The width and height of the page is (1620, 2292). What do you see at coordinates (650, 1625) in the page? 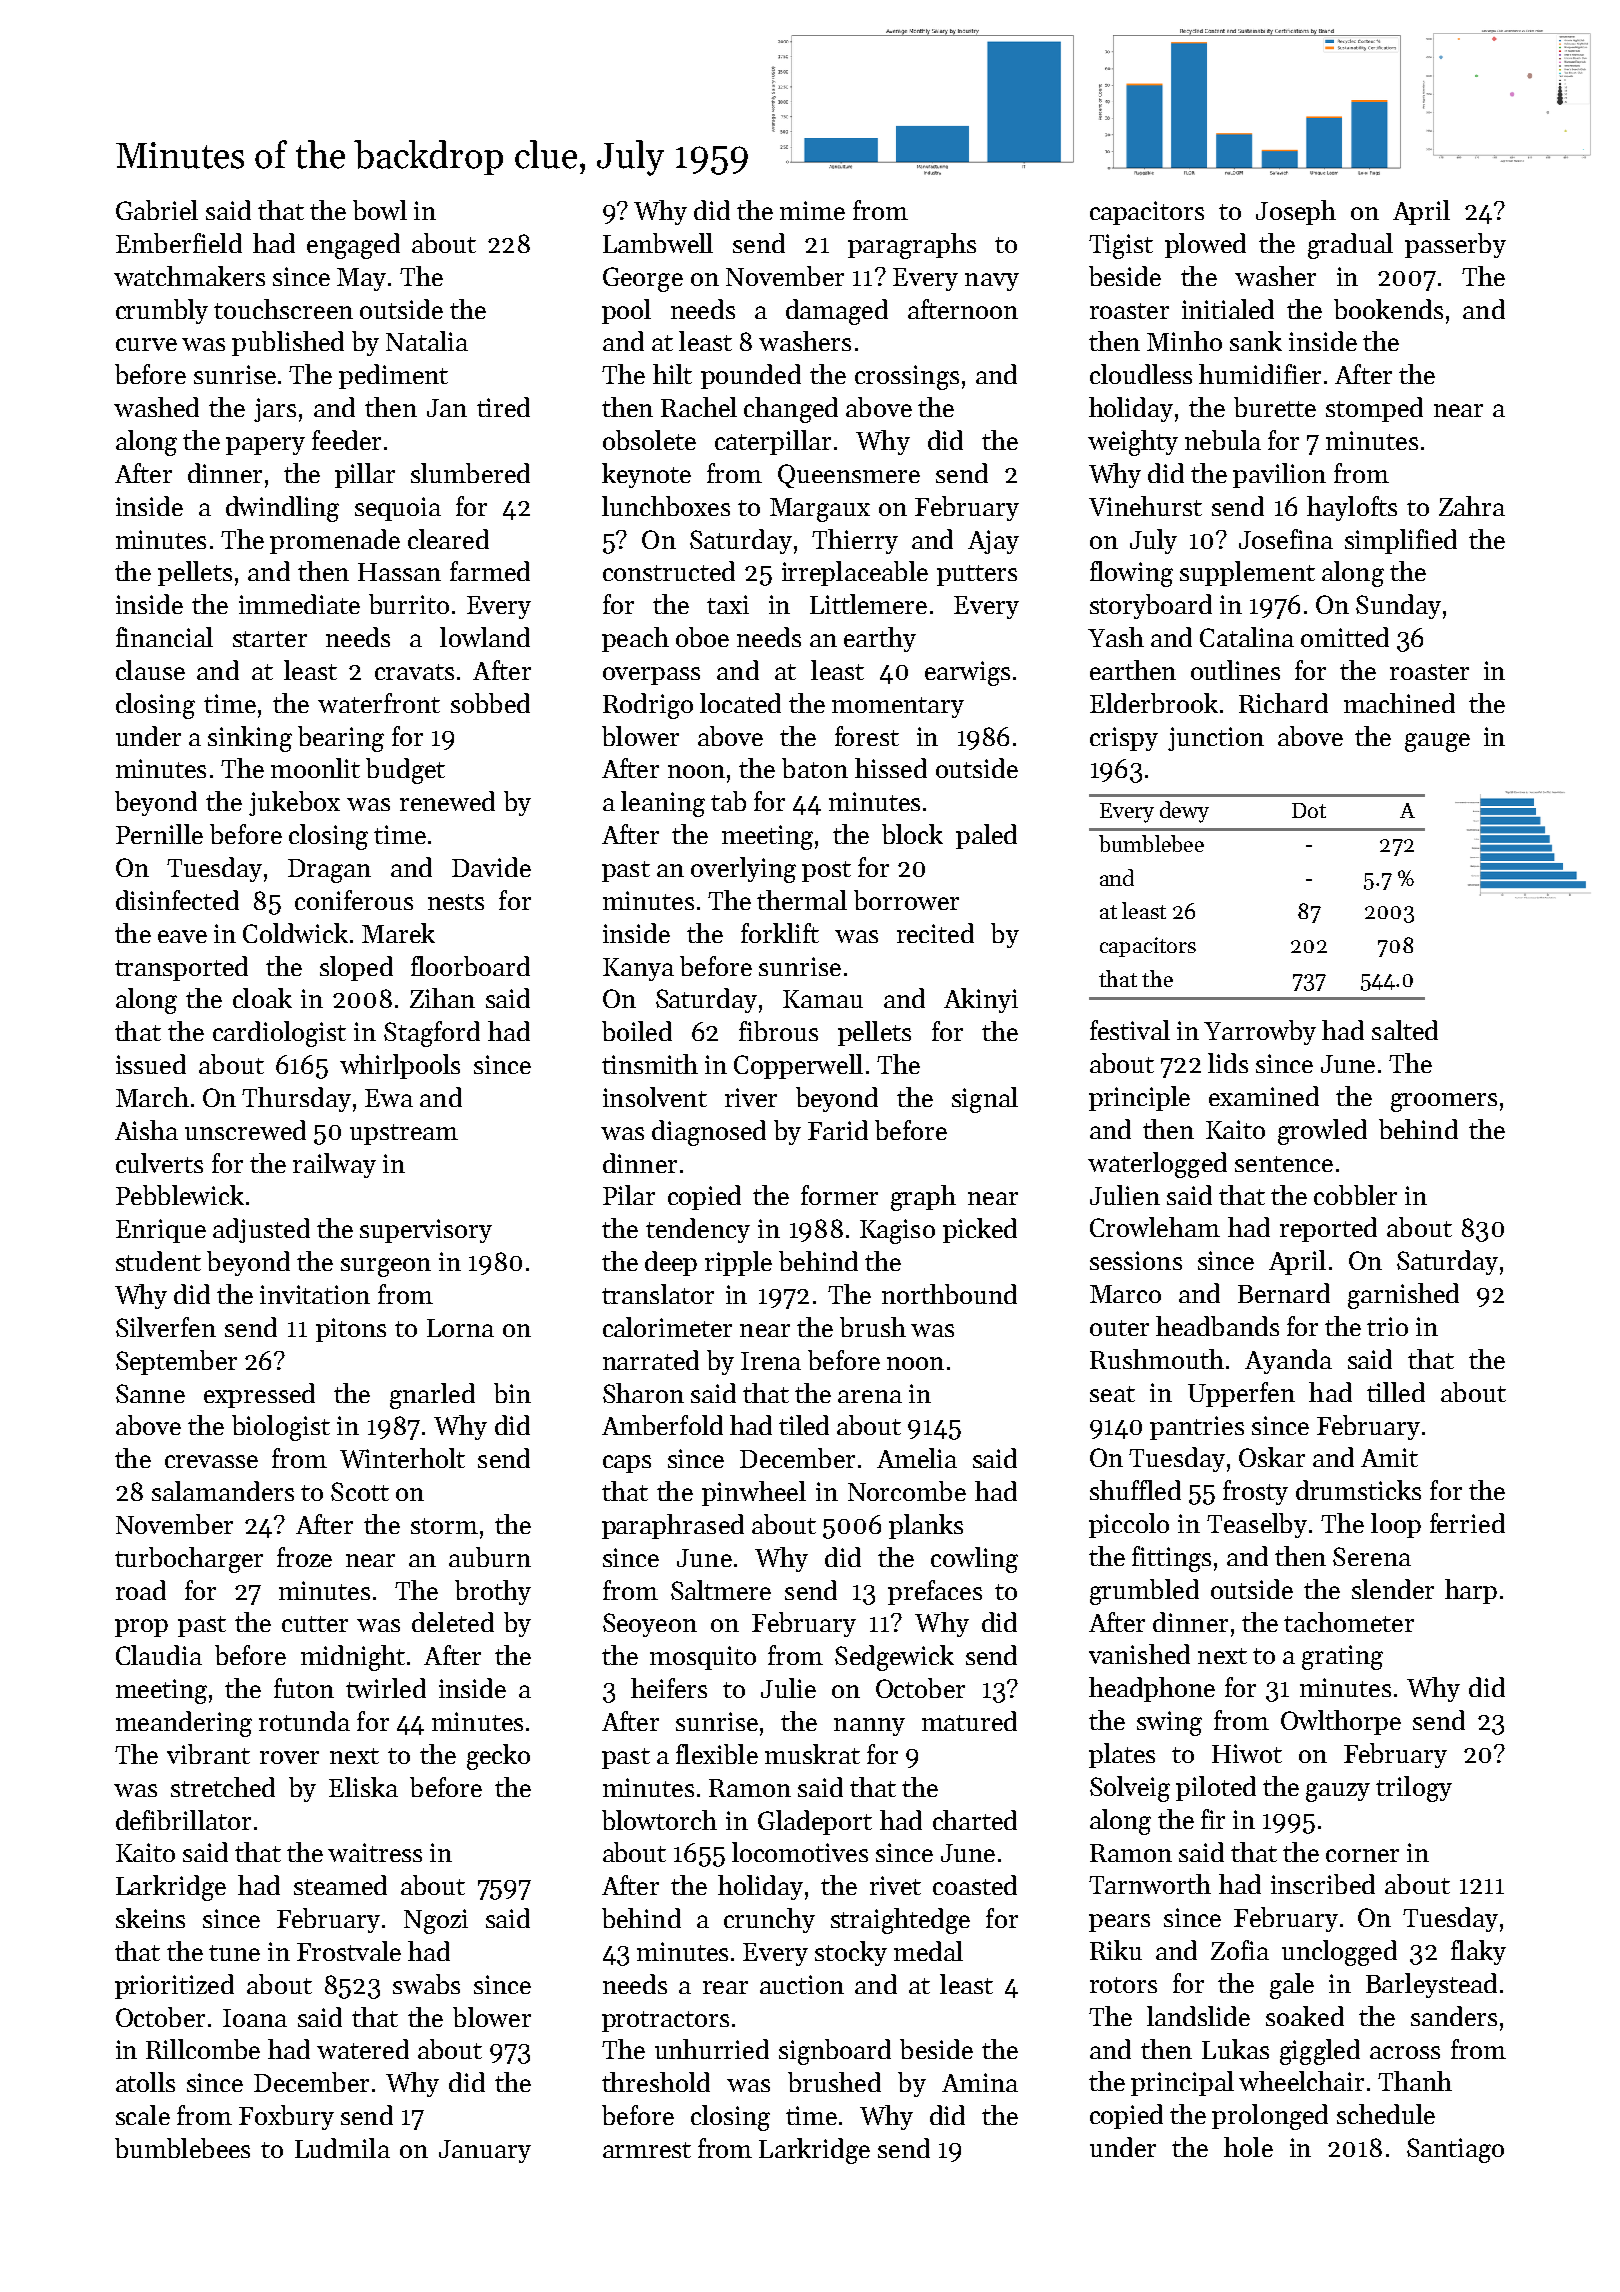
I see `Seoyeon` at bounding box center [650, 1625].
